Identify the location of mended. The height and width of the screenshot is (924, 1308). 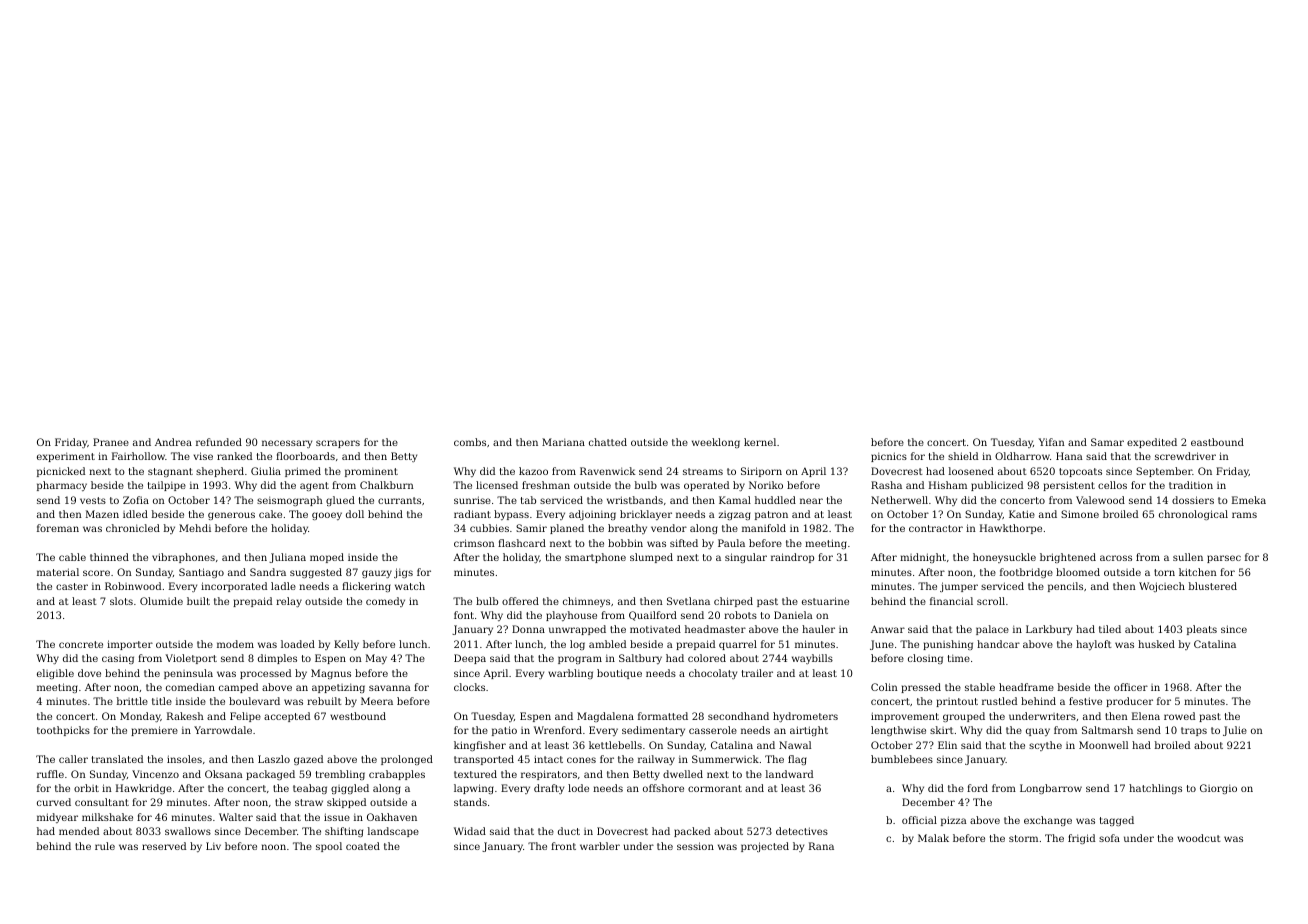
(79, 831).
